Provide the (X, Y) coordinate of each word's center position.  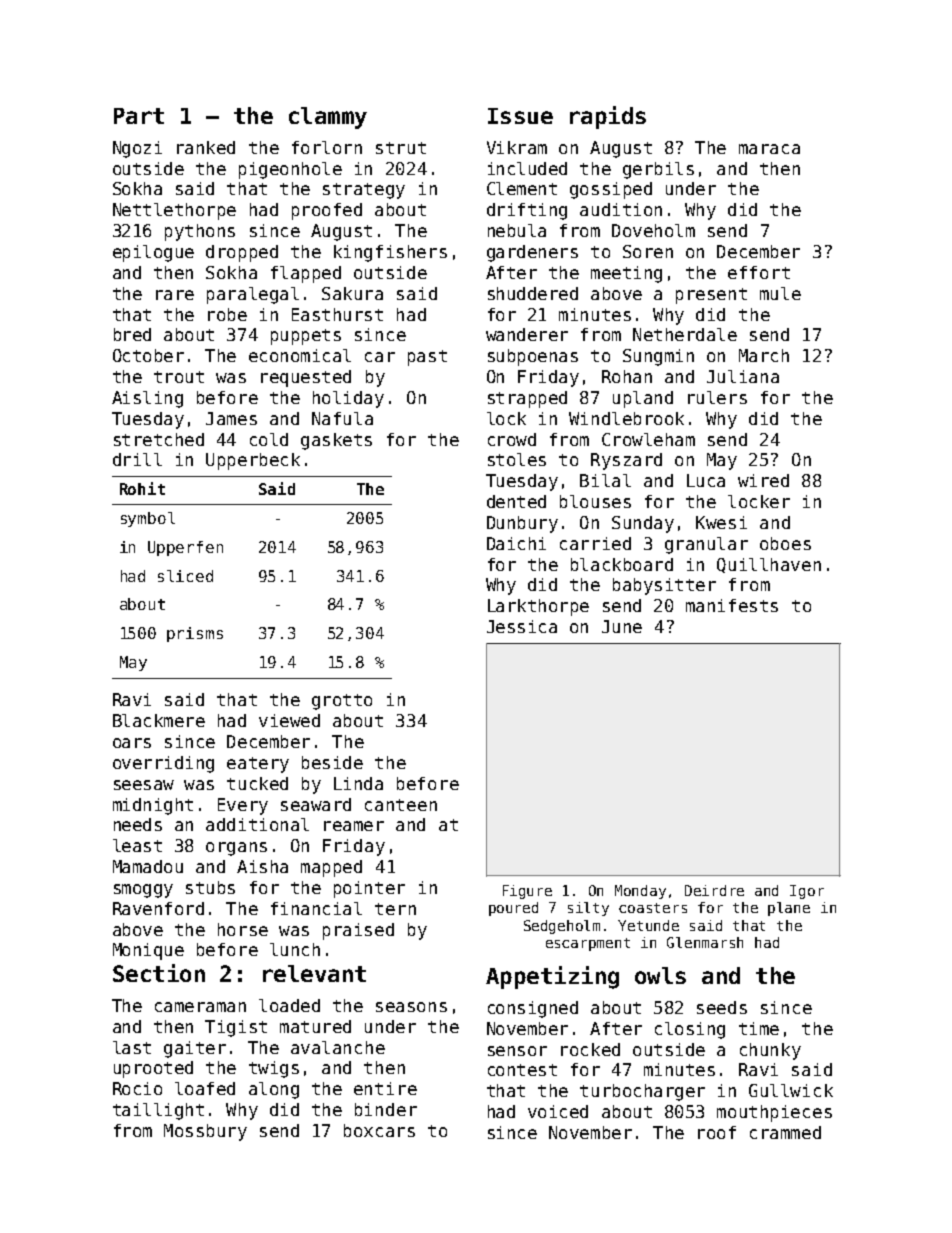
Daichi (516, 543)
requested (306, 378)
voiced (558, 1111)
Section (159, 973)
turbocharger (642, 1092)
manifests (732, 605)
